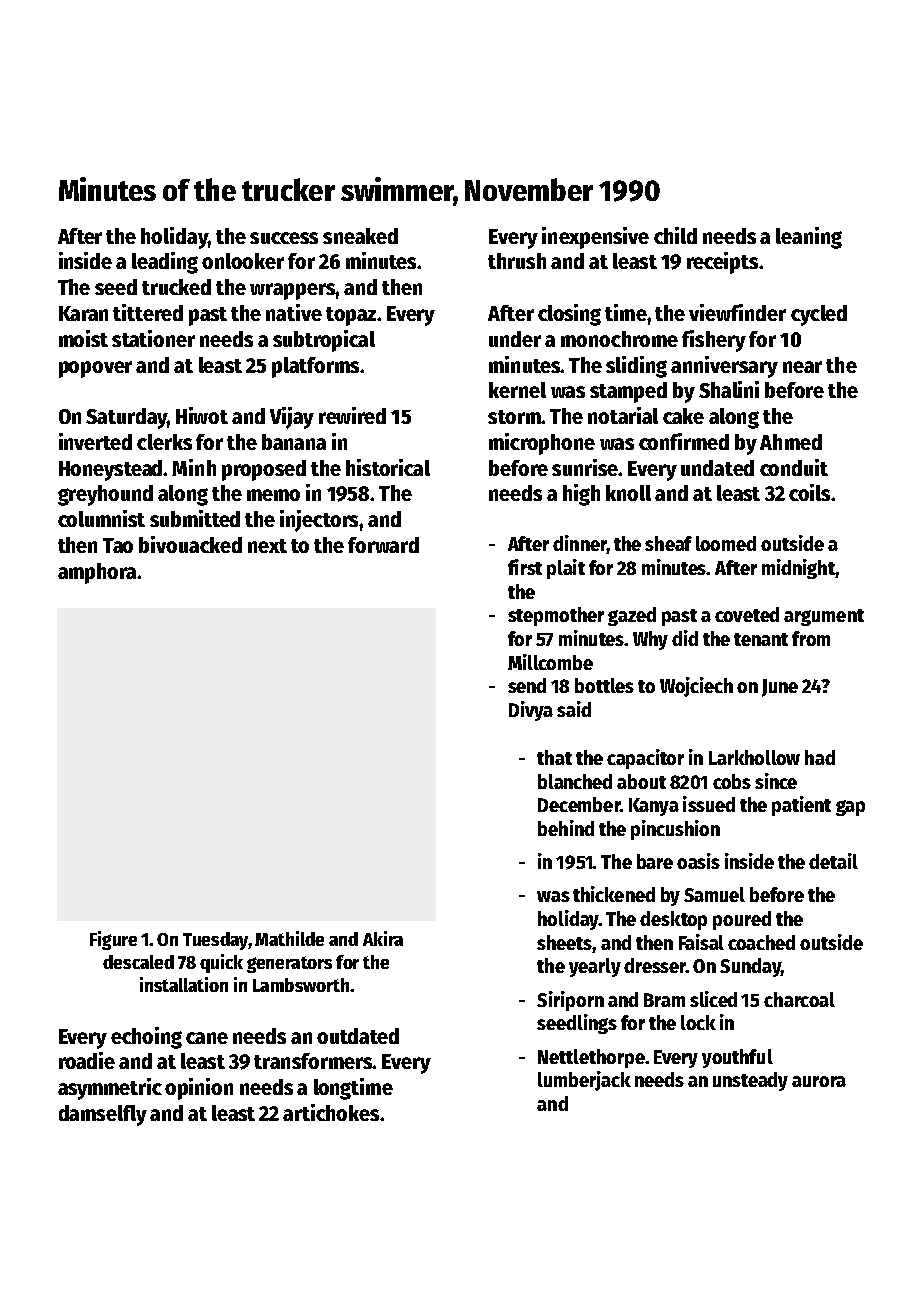  I want to click on microphone, so click(542, 444).
